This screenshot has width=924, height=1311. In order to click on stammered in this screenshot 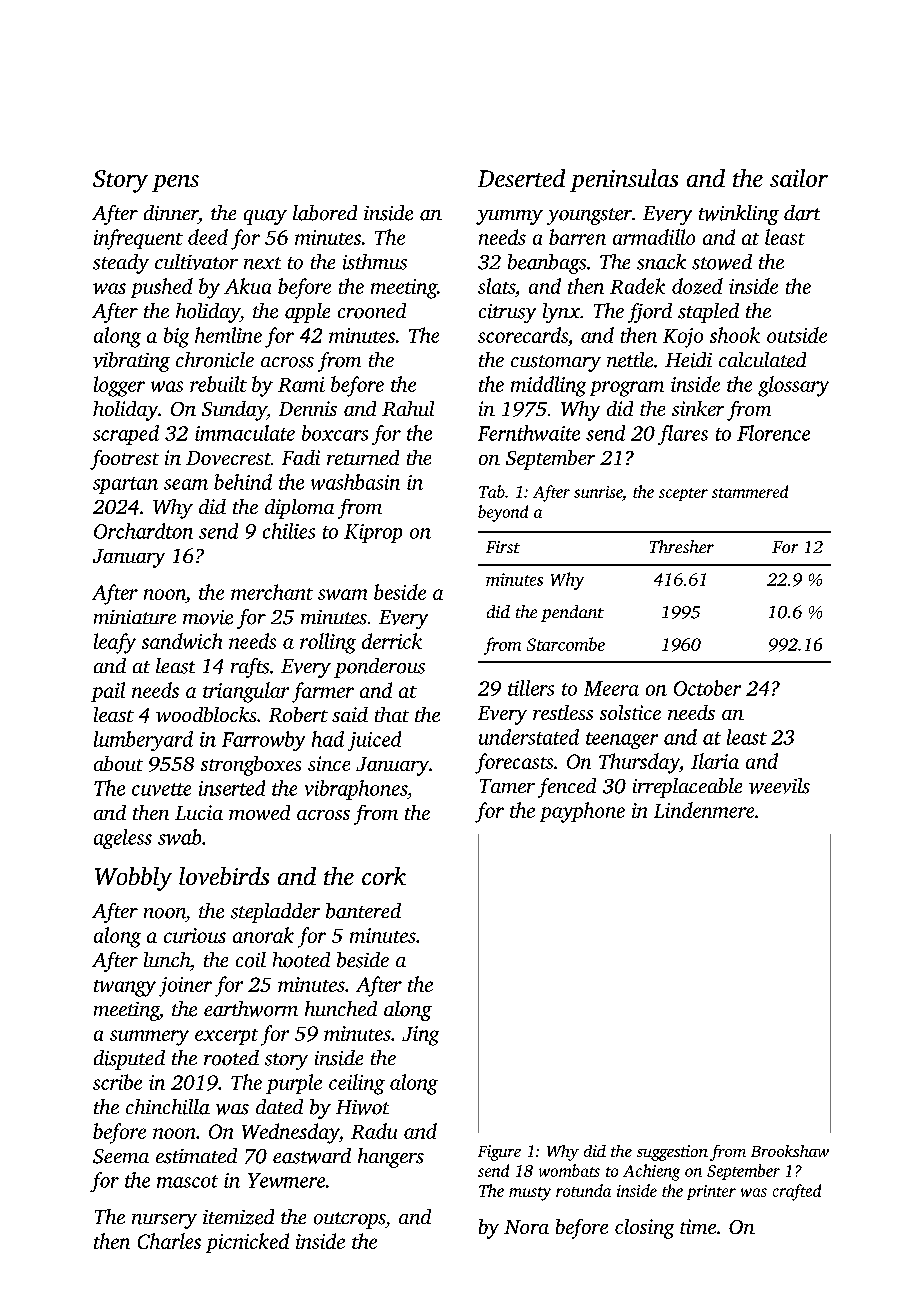, I will do `click(750, 491)`.
